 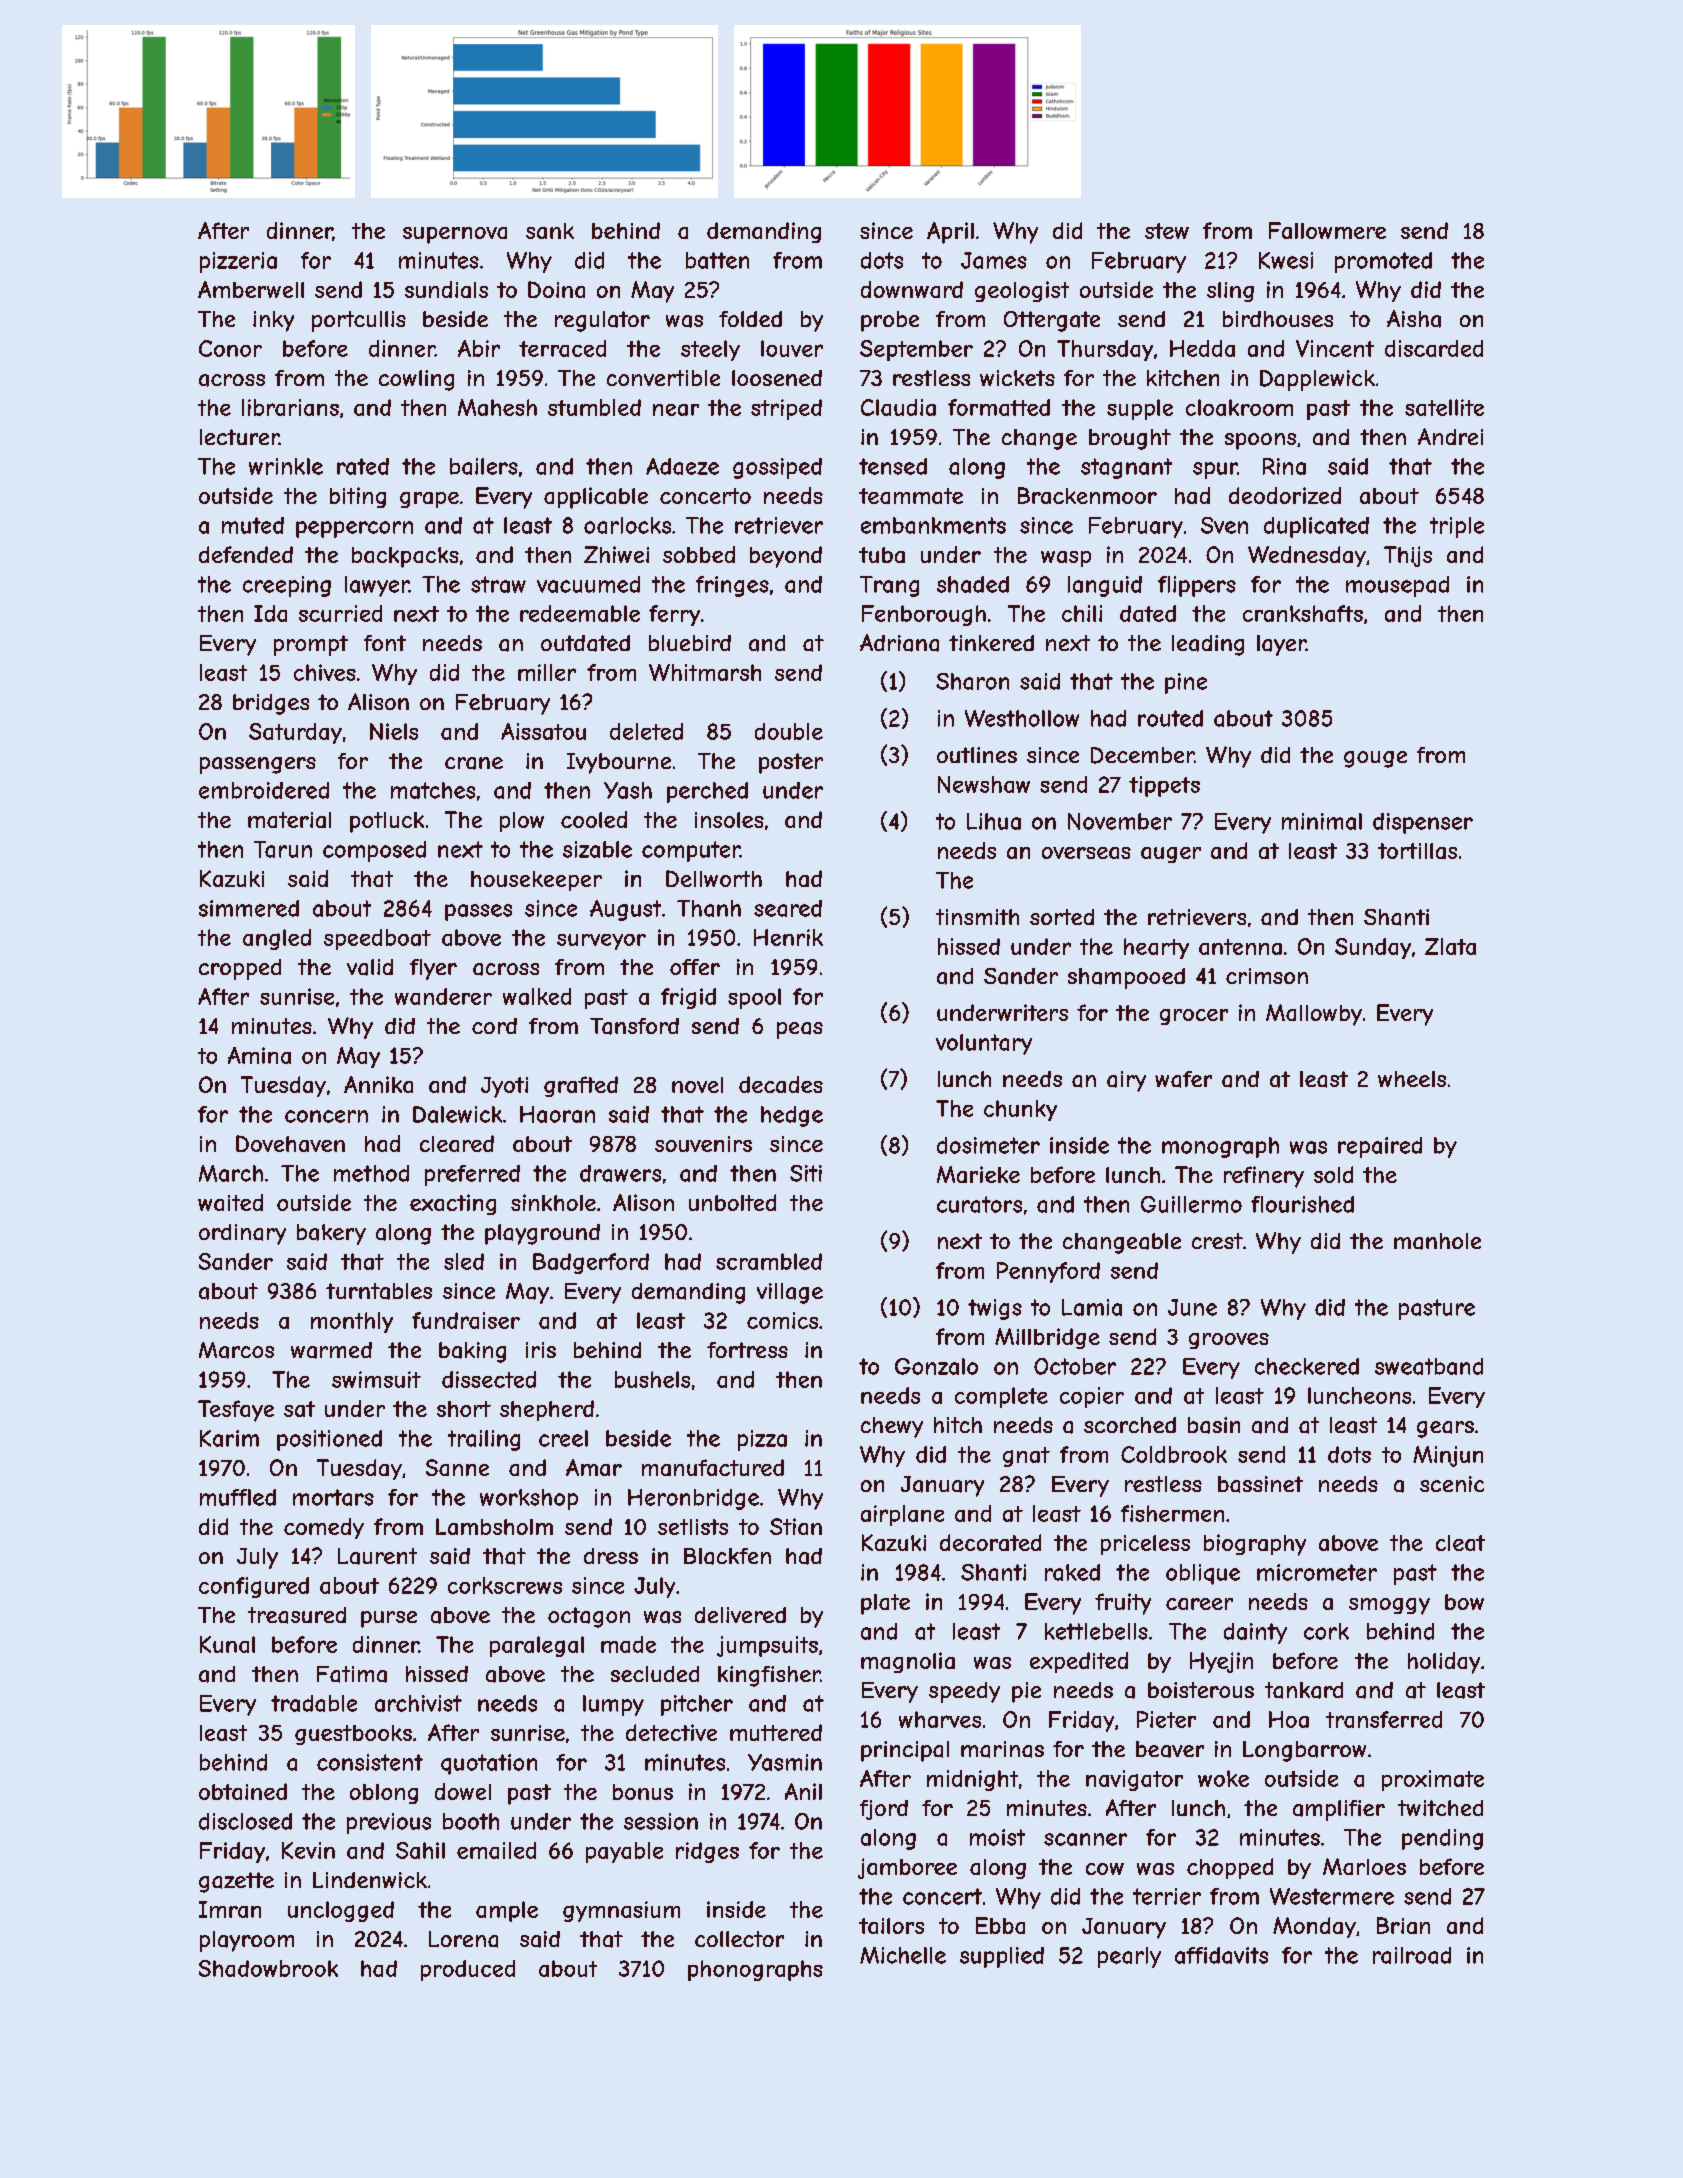 I want to click on Shadowbrook, so click(x=268, y=1968).
